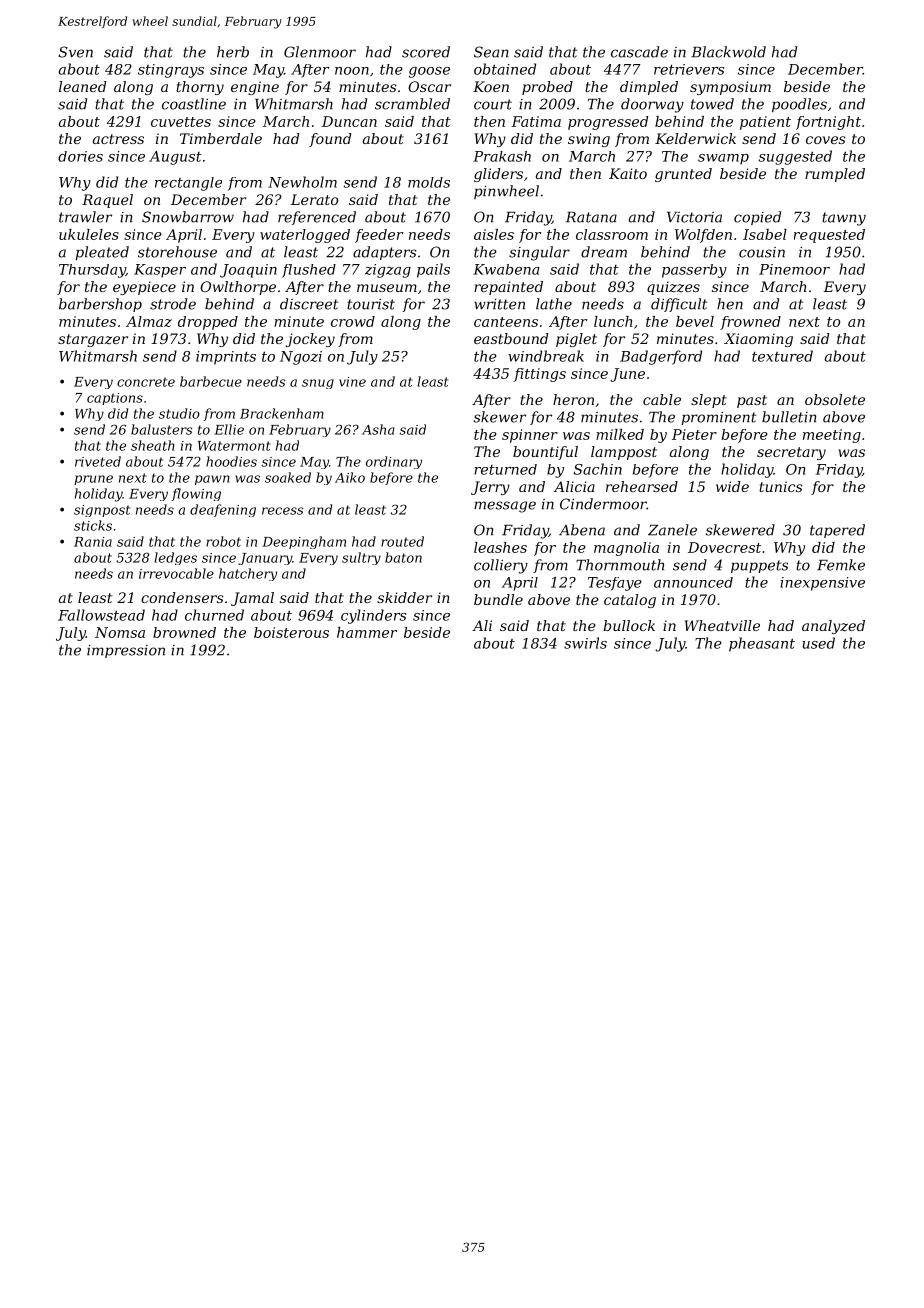 The width and height of the screenshot is (924, 1308). I want to click on Pinemoor, so click(794, 269).
